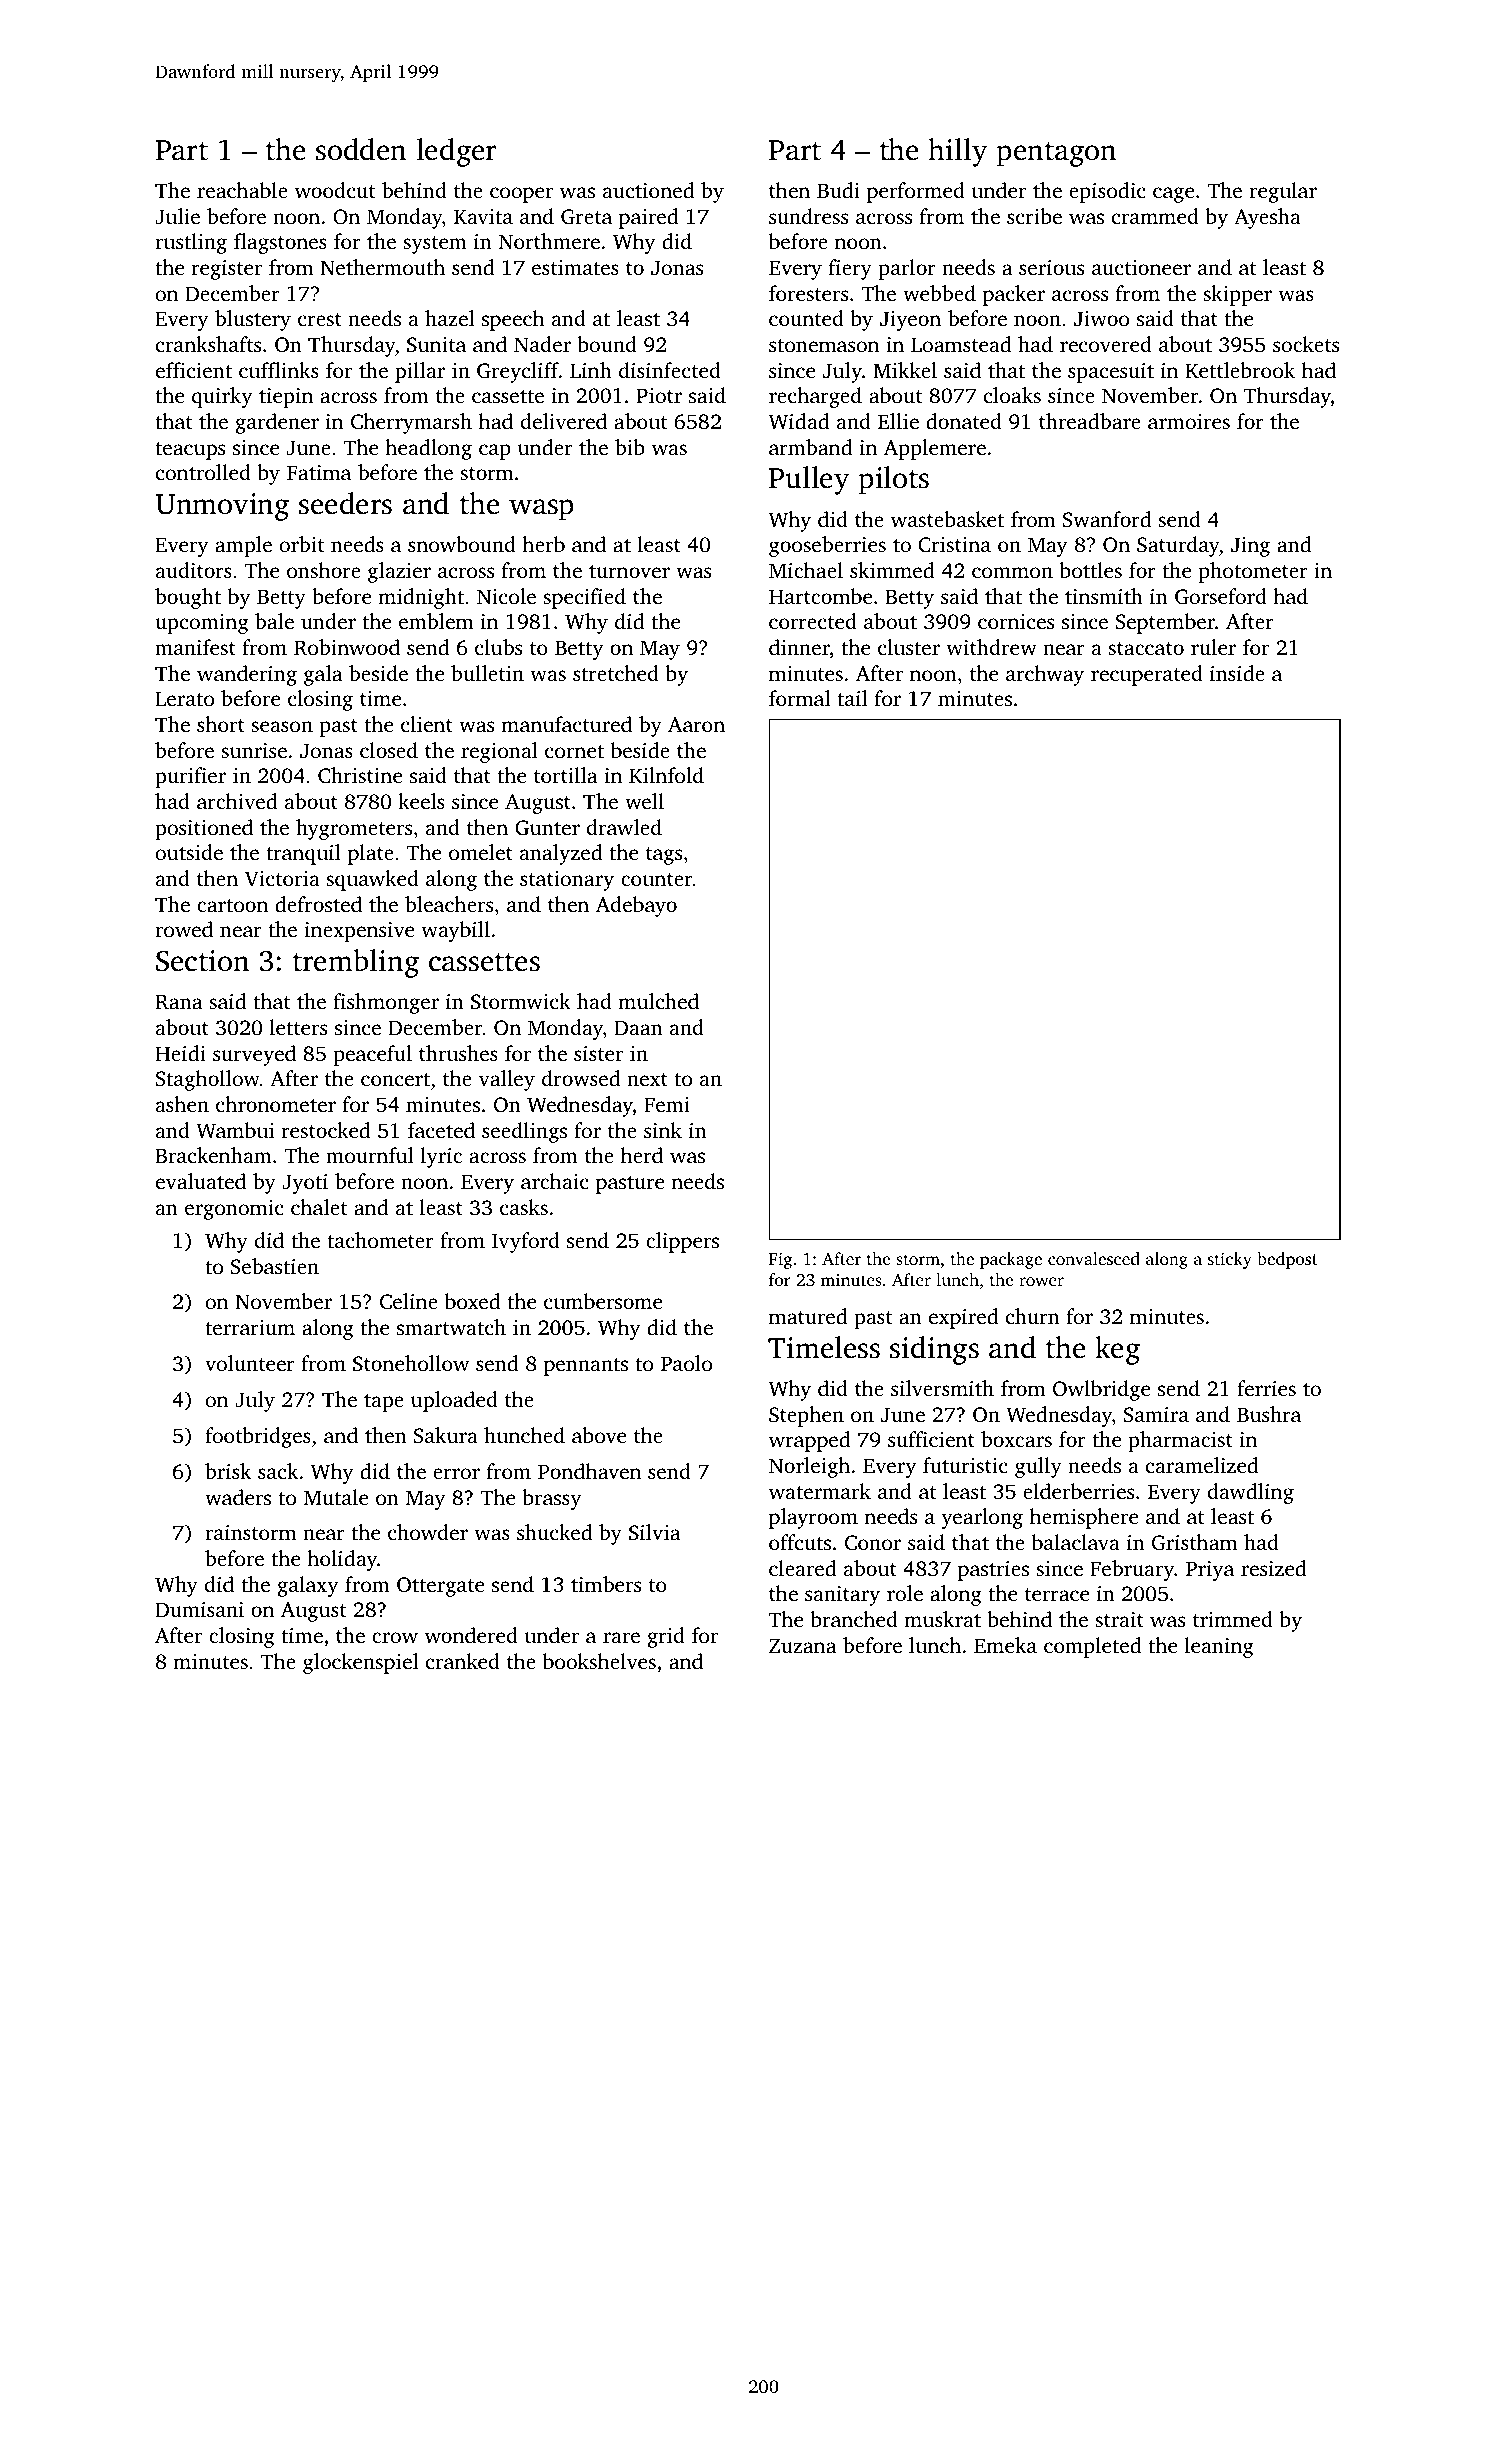  What do you see at coordinates (806, 570) in the screenshot?
I see `Michael` at bounding box center [806, 570].
